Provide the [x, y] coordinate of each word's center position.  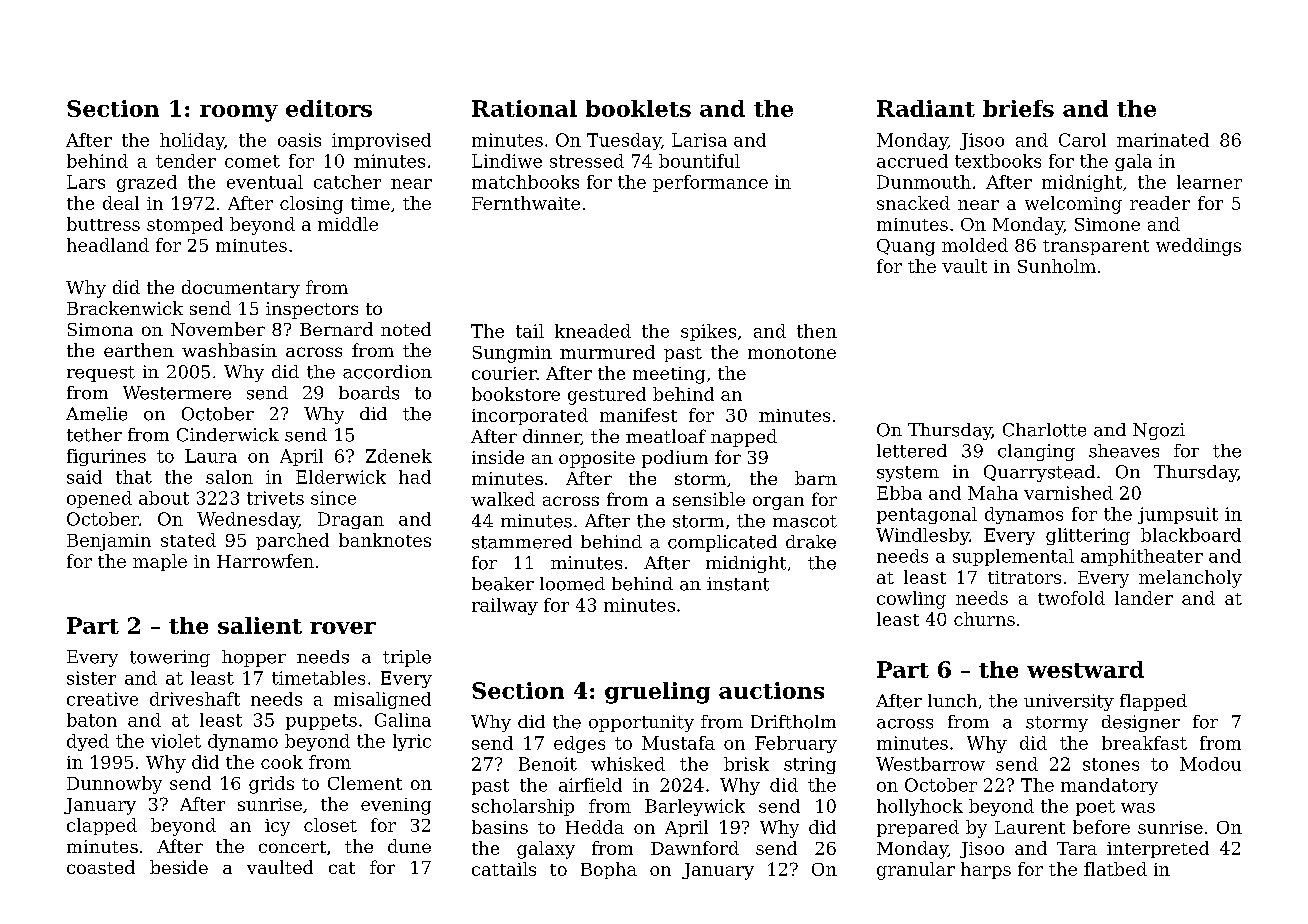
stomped [185, 225]
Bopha [609, 870]
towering [170, 658]
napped [744, 438]
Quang [906, 247]
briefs [1018, 108]
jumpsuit [1178, 515]
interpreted [1158, 849]
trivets [275, 498]
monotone [792, 353]
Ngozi [1159, 431]
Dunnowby [114, 785]
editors [329, 108]
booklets [638, 108]
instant [738, 584]
